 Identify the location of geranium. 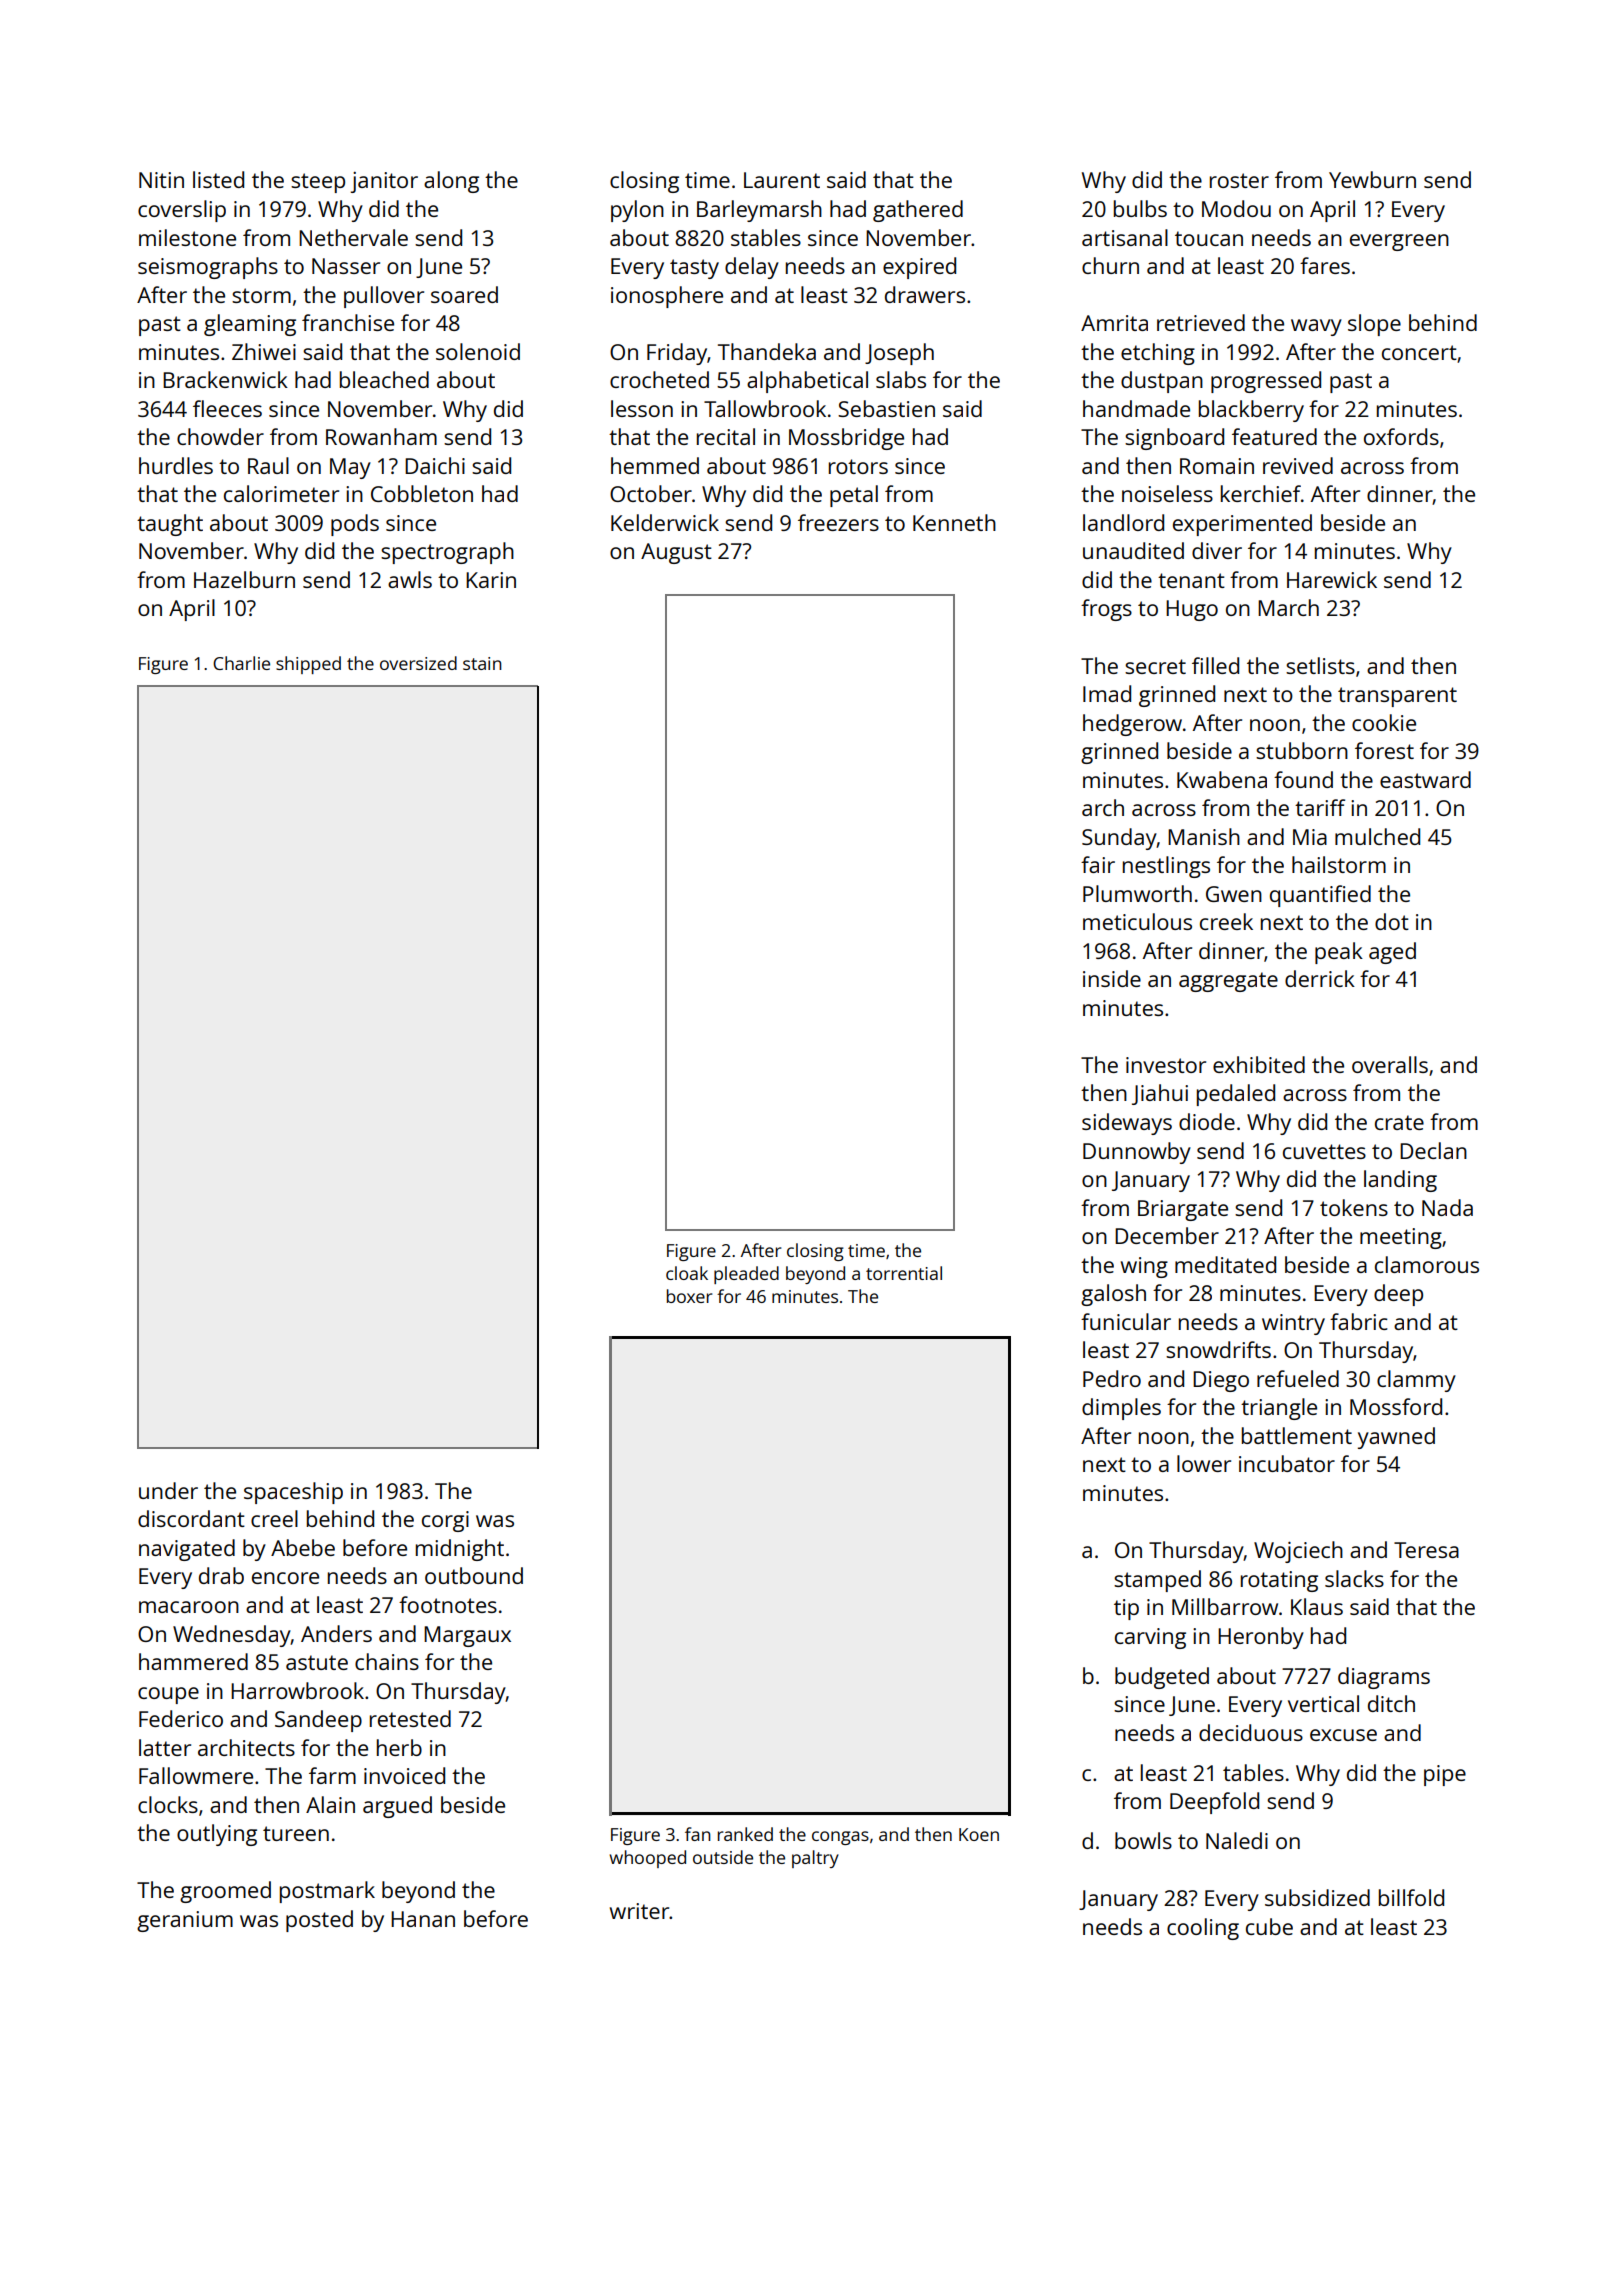
(185, 1921).
